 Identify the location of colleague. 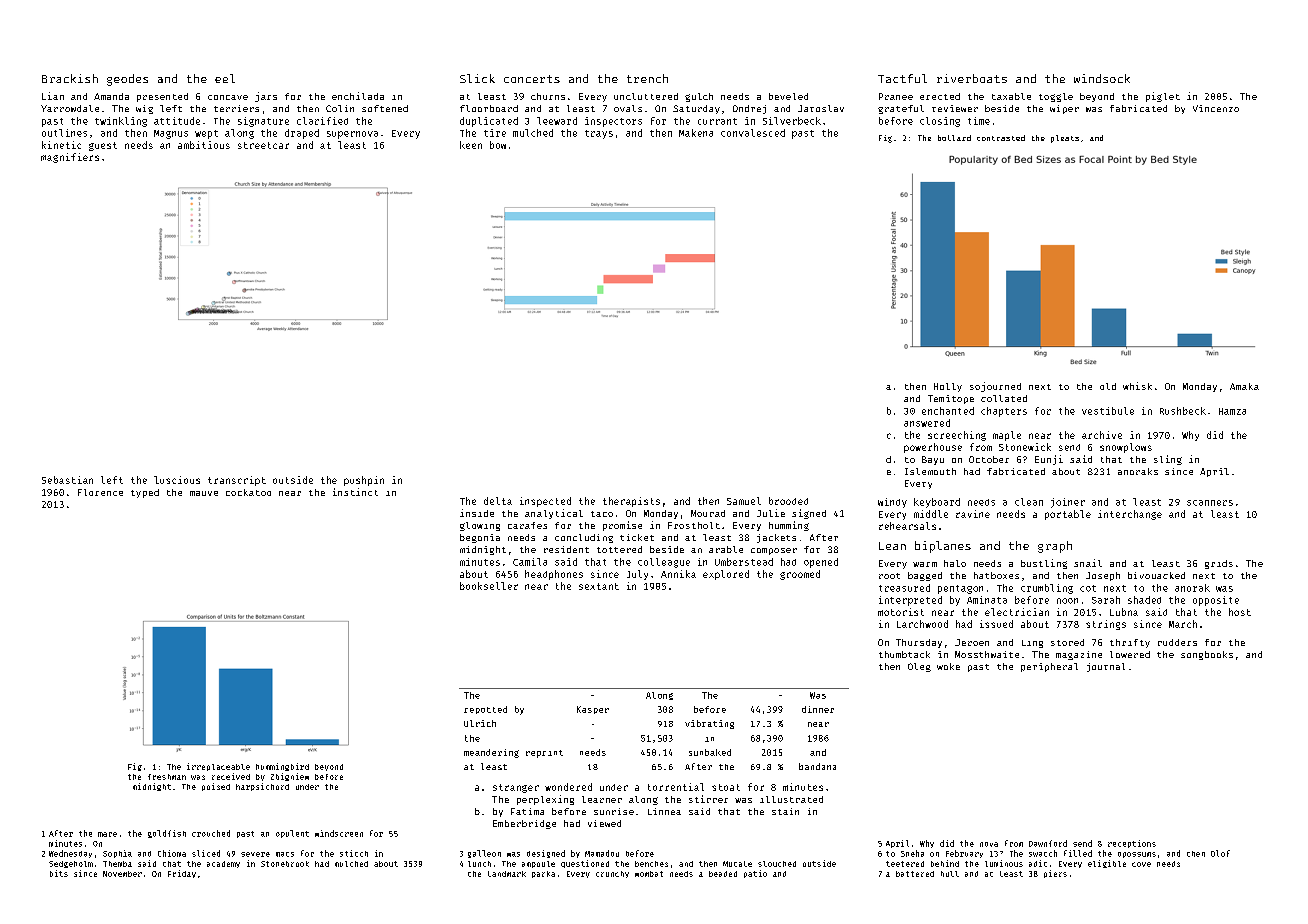
(664, 563).
